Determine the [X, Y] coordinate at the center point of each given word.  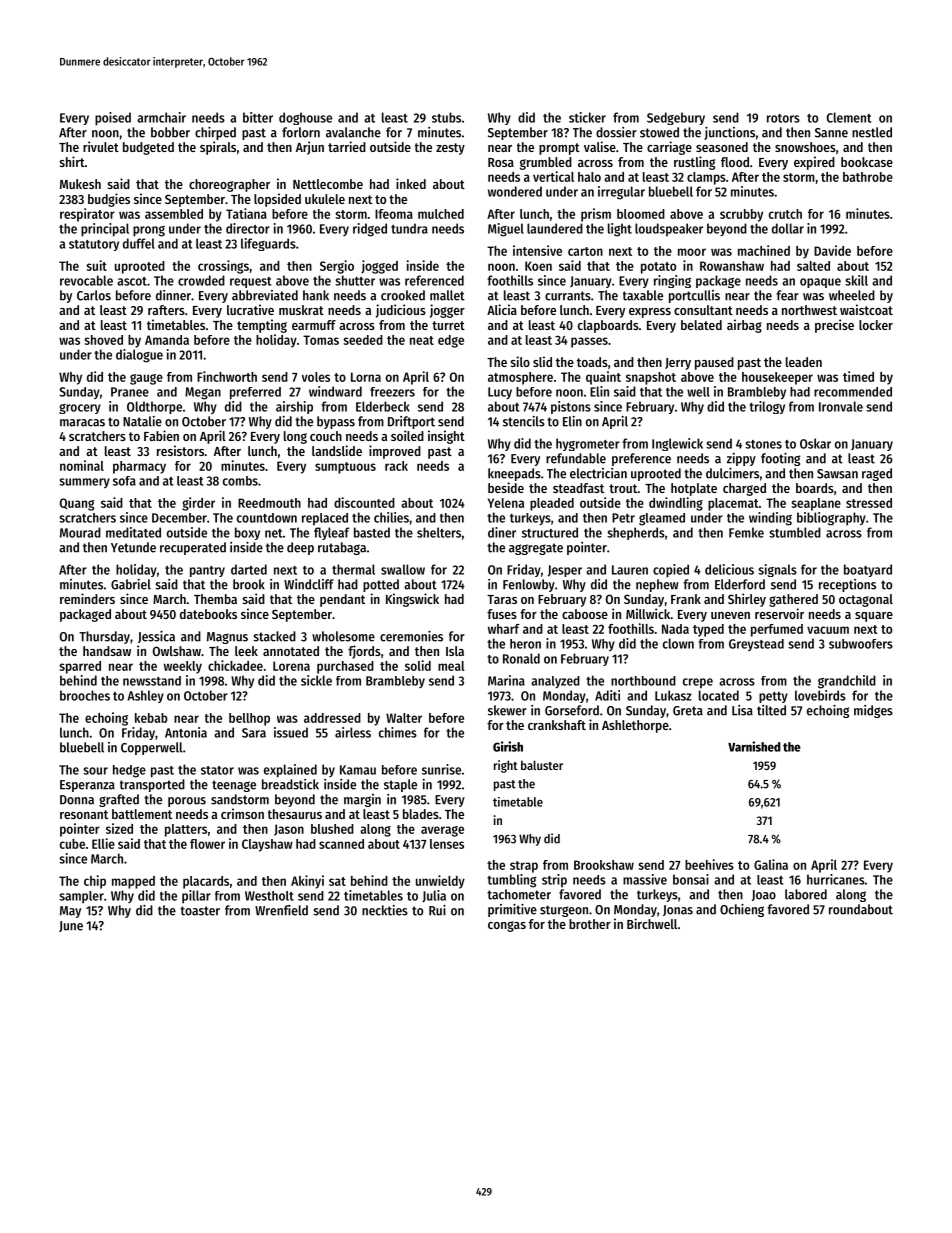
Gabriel [131, 584]
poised [113, 119]
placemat [733, 504]
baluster [542, 765]
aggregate [536, 549]
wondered [515, 191]
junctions [729, 133]
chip [95, 882]
